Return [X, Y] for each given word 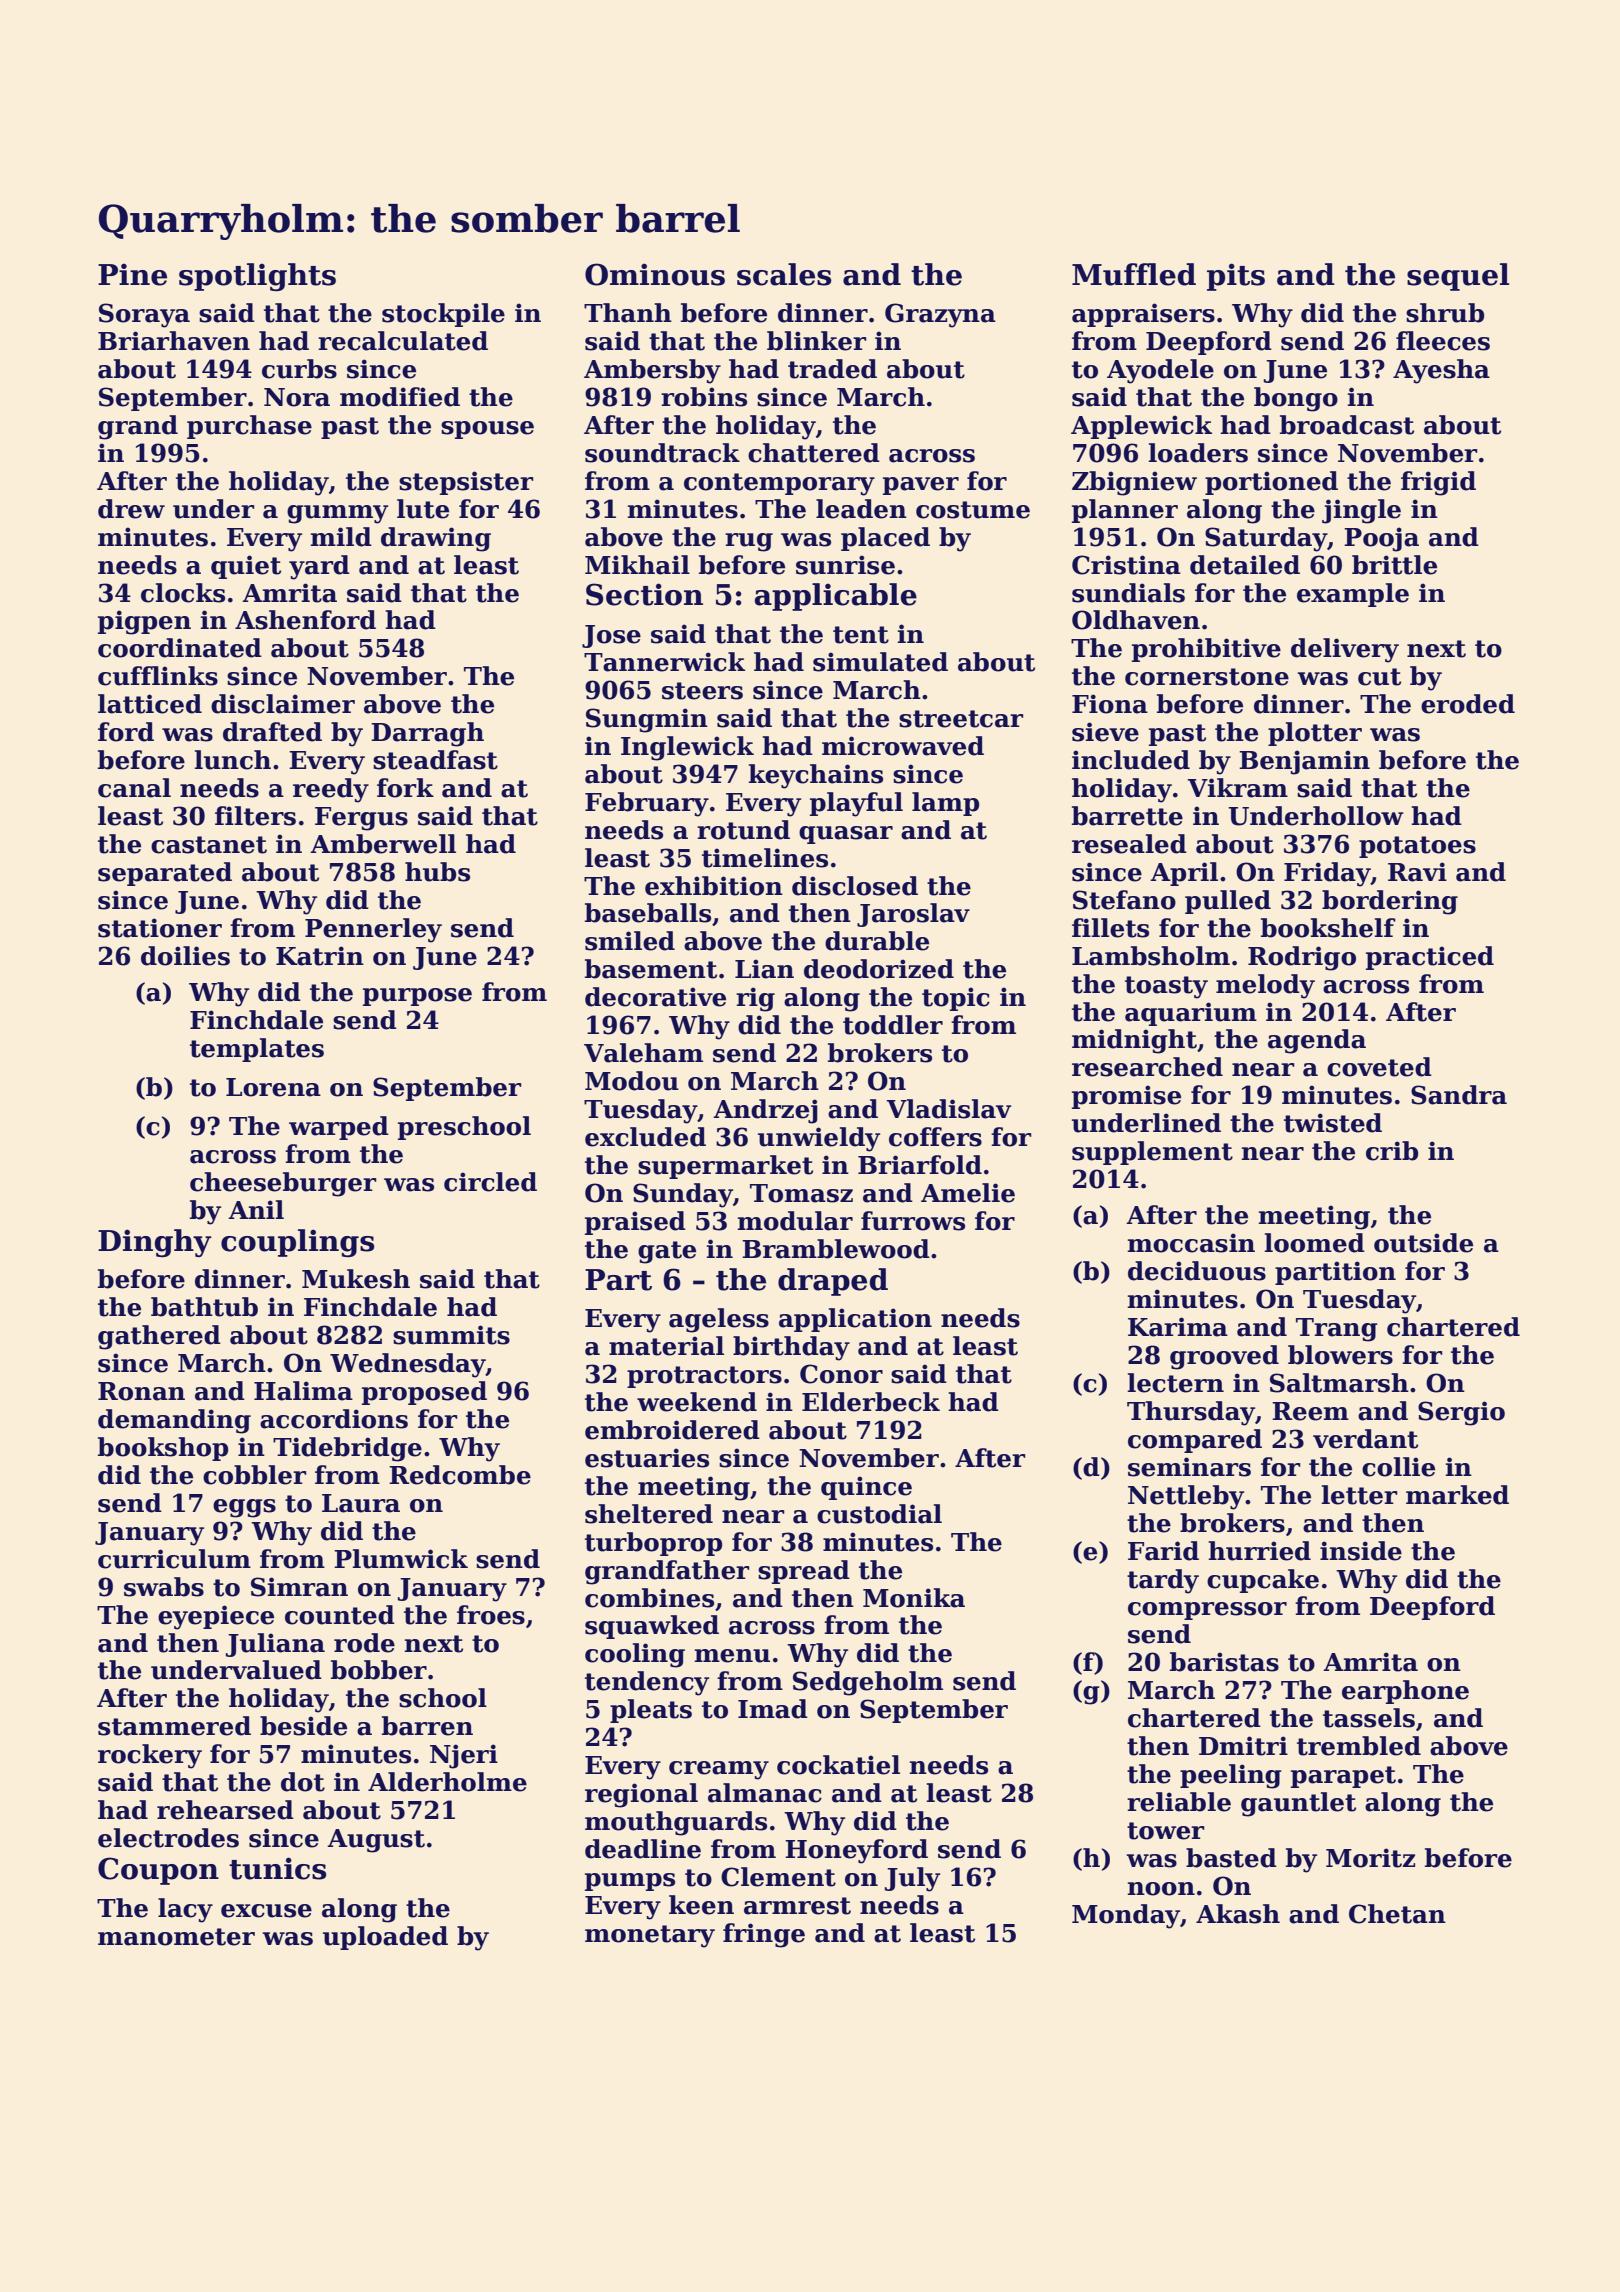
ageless [719, 1320]
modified [400, 397]
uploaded [385, 1938]
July [912, 1879]
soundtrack [662, 453]
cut [1379, 677]
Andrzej [765, 1111]
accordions [334, 1419]
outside [1423, 1243]
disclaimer [283, 704]
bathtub [204, 1307]
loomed [1314, 1243]
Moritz [1370, 1858]
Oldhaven [1136, 620]
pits [1236, 277]
